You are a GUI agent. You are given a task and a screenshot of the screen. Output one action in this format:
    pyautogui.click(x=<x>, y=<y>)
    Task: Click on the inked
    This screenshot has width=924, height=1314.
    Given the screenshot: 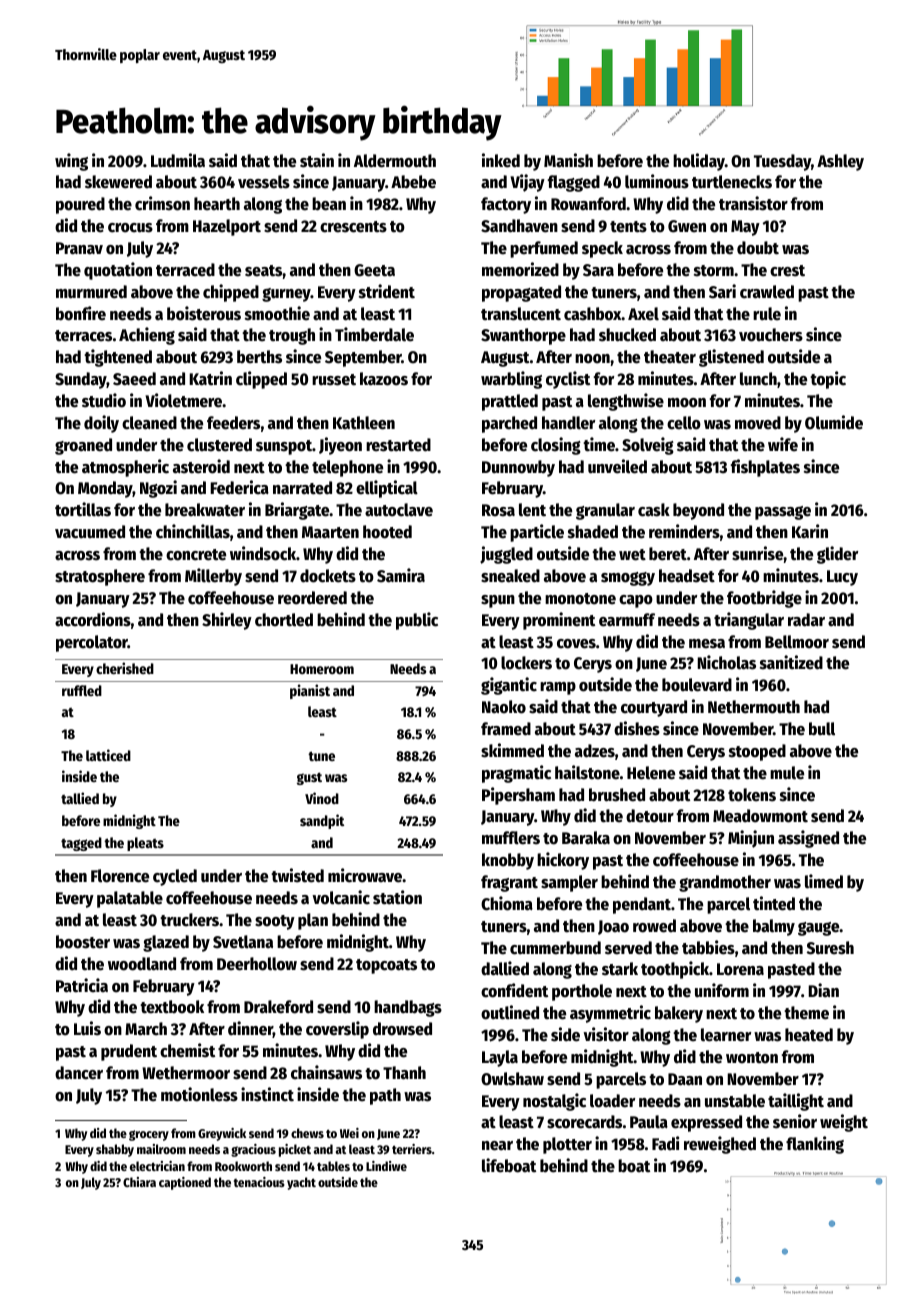 What is the action you would take?
    pyautogui.click(x=501, y=160)
